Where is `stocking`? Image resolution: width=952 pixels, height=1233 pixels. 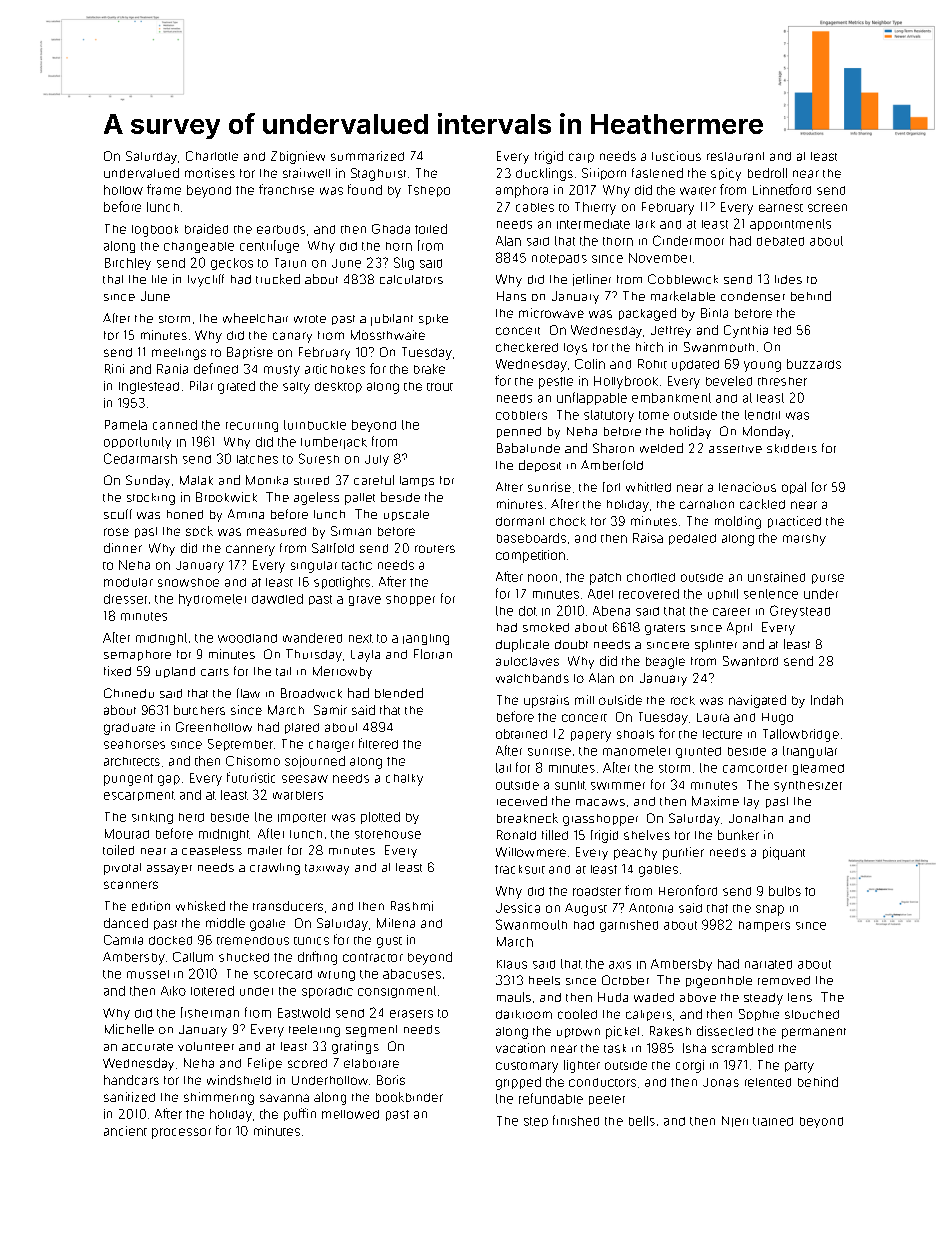 stocking is located at coordinates (151, 499).
